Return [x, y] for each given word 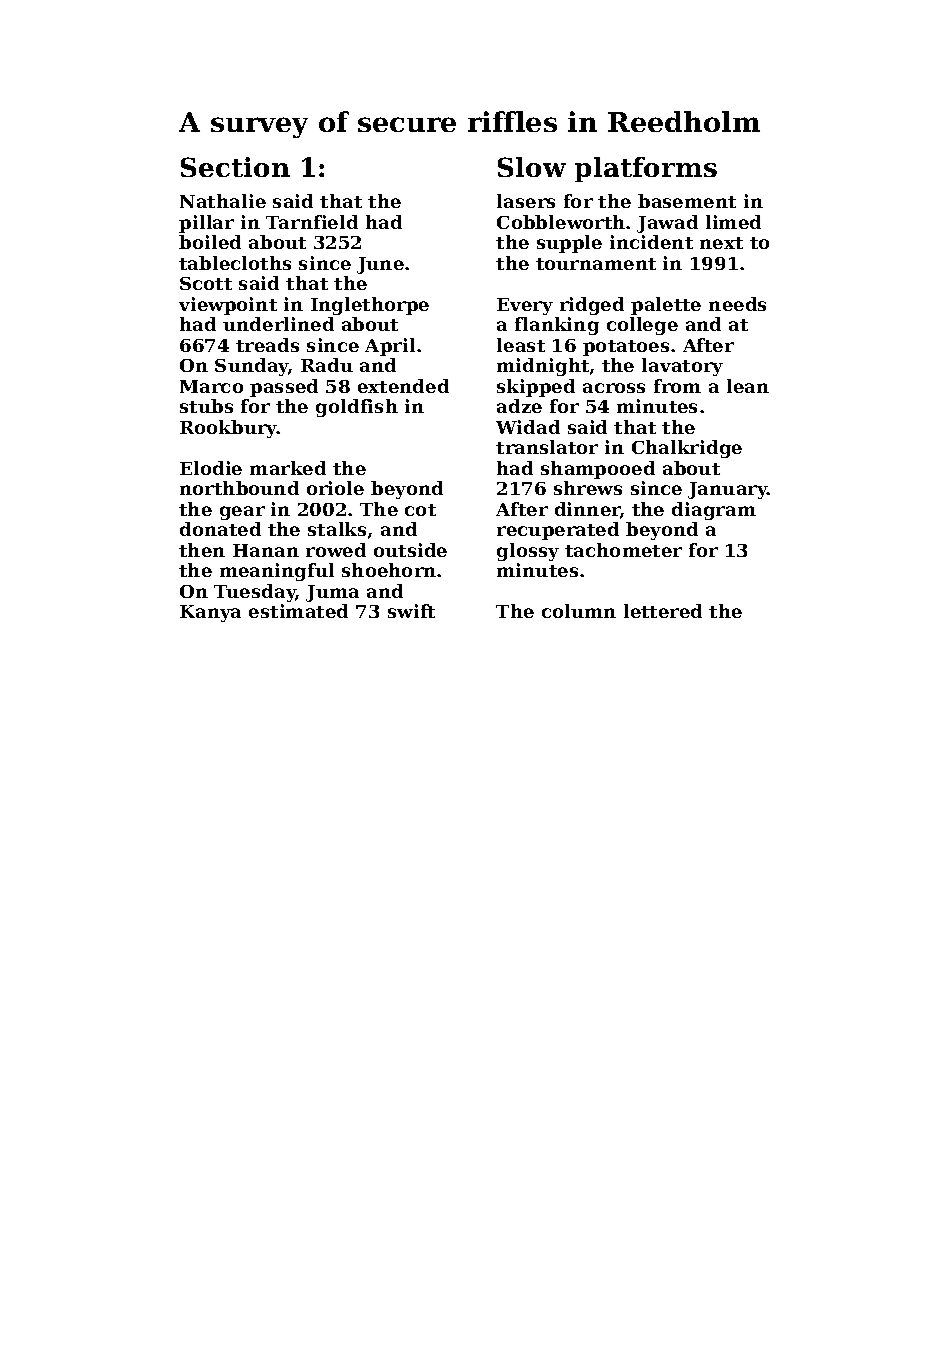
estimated [298, 611]
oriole [335, 488]
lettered [663, 611]
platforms [646, 169]
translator [547, 447]
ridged [592, 306]
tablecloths [235, 263]
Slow [532, 167]
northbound [239, 488]
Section [235, 167]
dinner [588, 510]
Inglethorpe [370, 306]
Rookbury [228, 429]
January [728, 490]
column [579, 611]
